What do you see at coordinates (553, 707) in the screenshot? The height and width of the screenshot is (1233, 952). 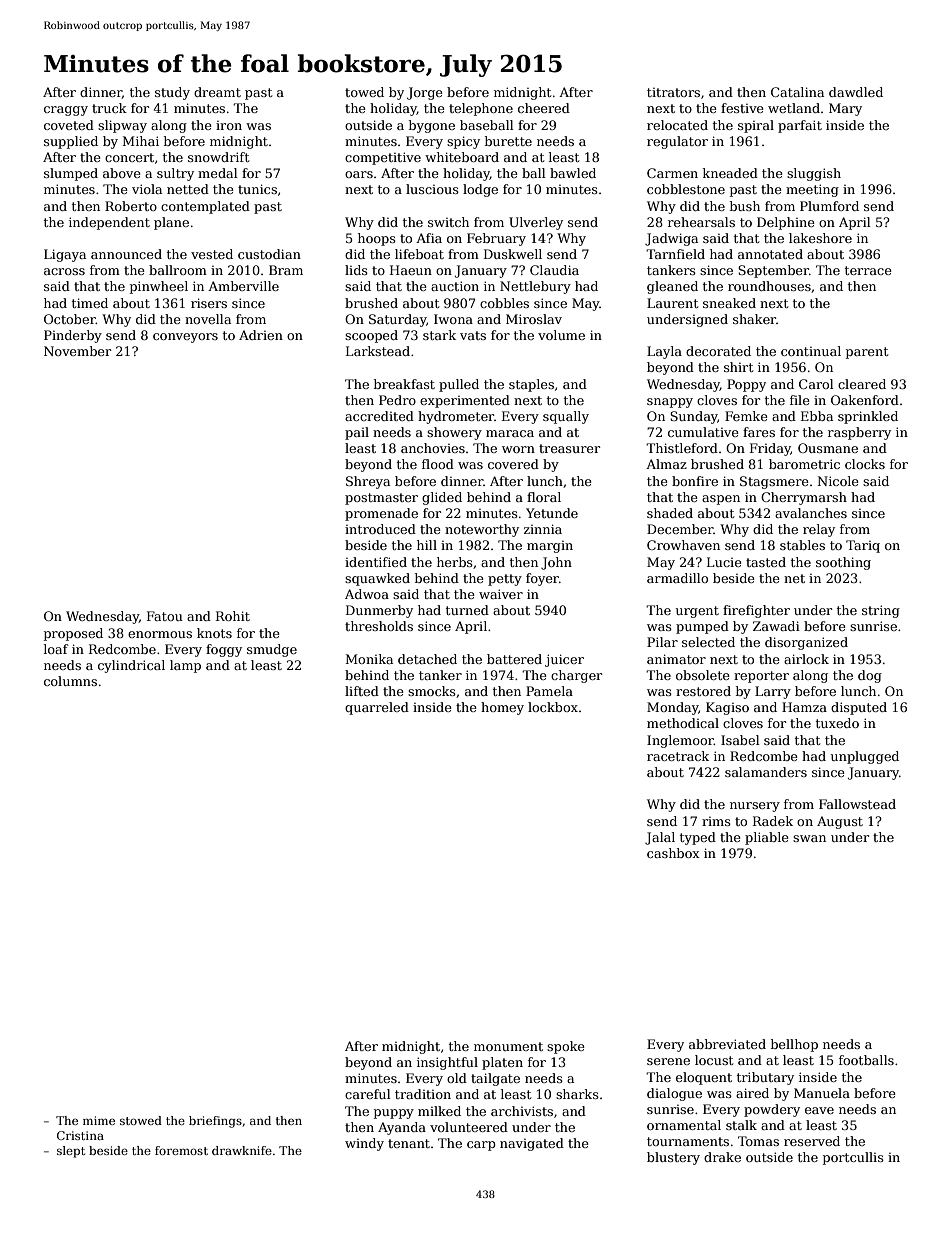 I see `lockbox` at bounding box center [553, 707].
